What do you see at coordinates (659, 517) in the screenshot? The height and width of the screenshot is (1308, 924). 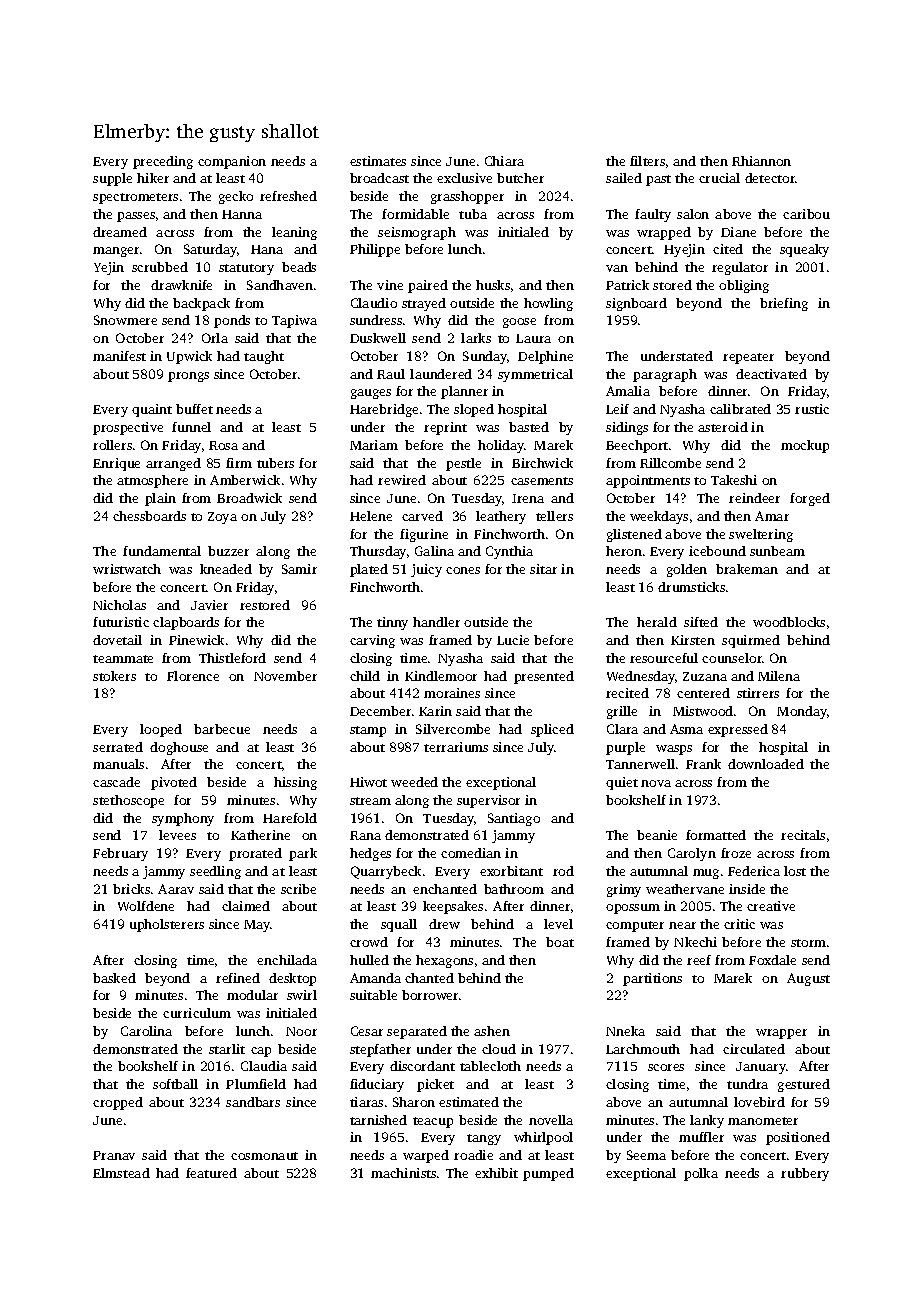 I see `weekdays` at bounding box center [659, 517].
